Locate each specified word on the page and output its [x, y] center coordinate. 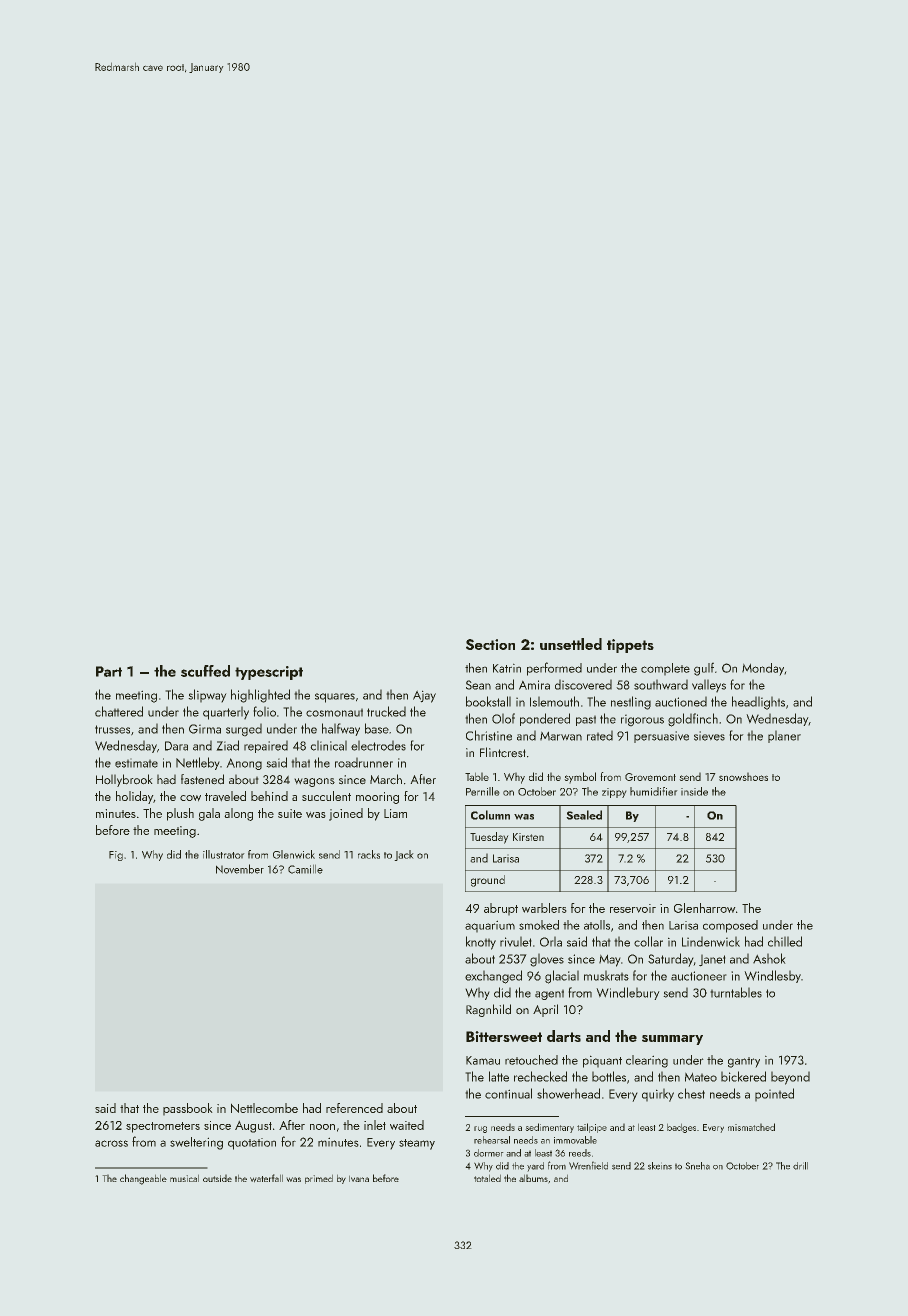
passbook [187, 1109]
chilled [785, 941]
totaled [487, 1178]
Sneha [698, 1166]
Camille [305, 869]
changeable [143, 1179]
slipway [207, 695]
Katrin [507, 668]
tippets [630, 646]
